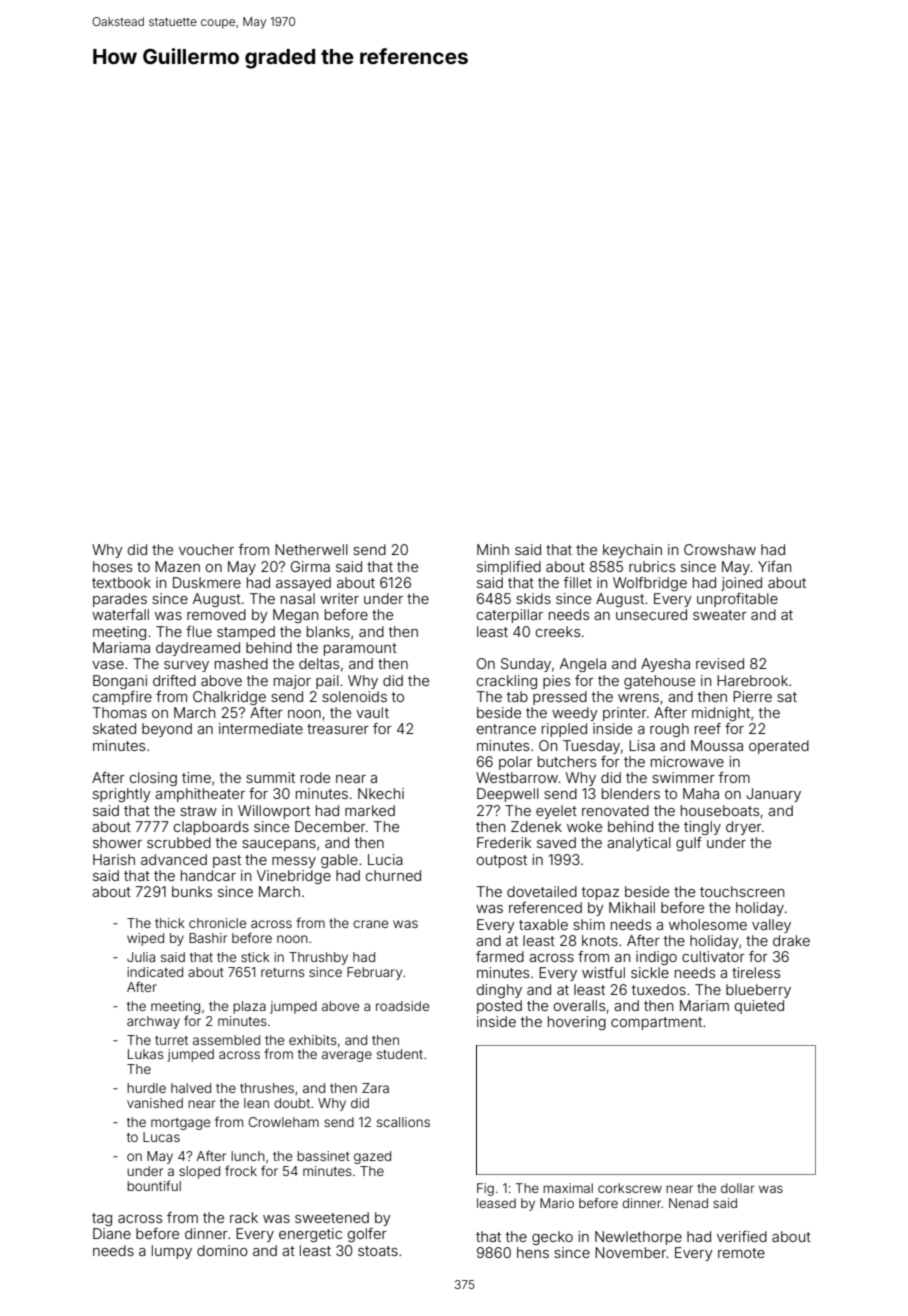 The height and width of the document is (1316, 908). What do you see at coordinates (374, 973) in the document?
I see `February` at bounding box center [374, 973].
